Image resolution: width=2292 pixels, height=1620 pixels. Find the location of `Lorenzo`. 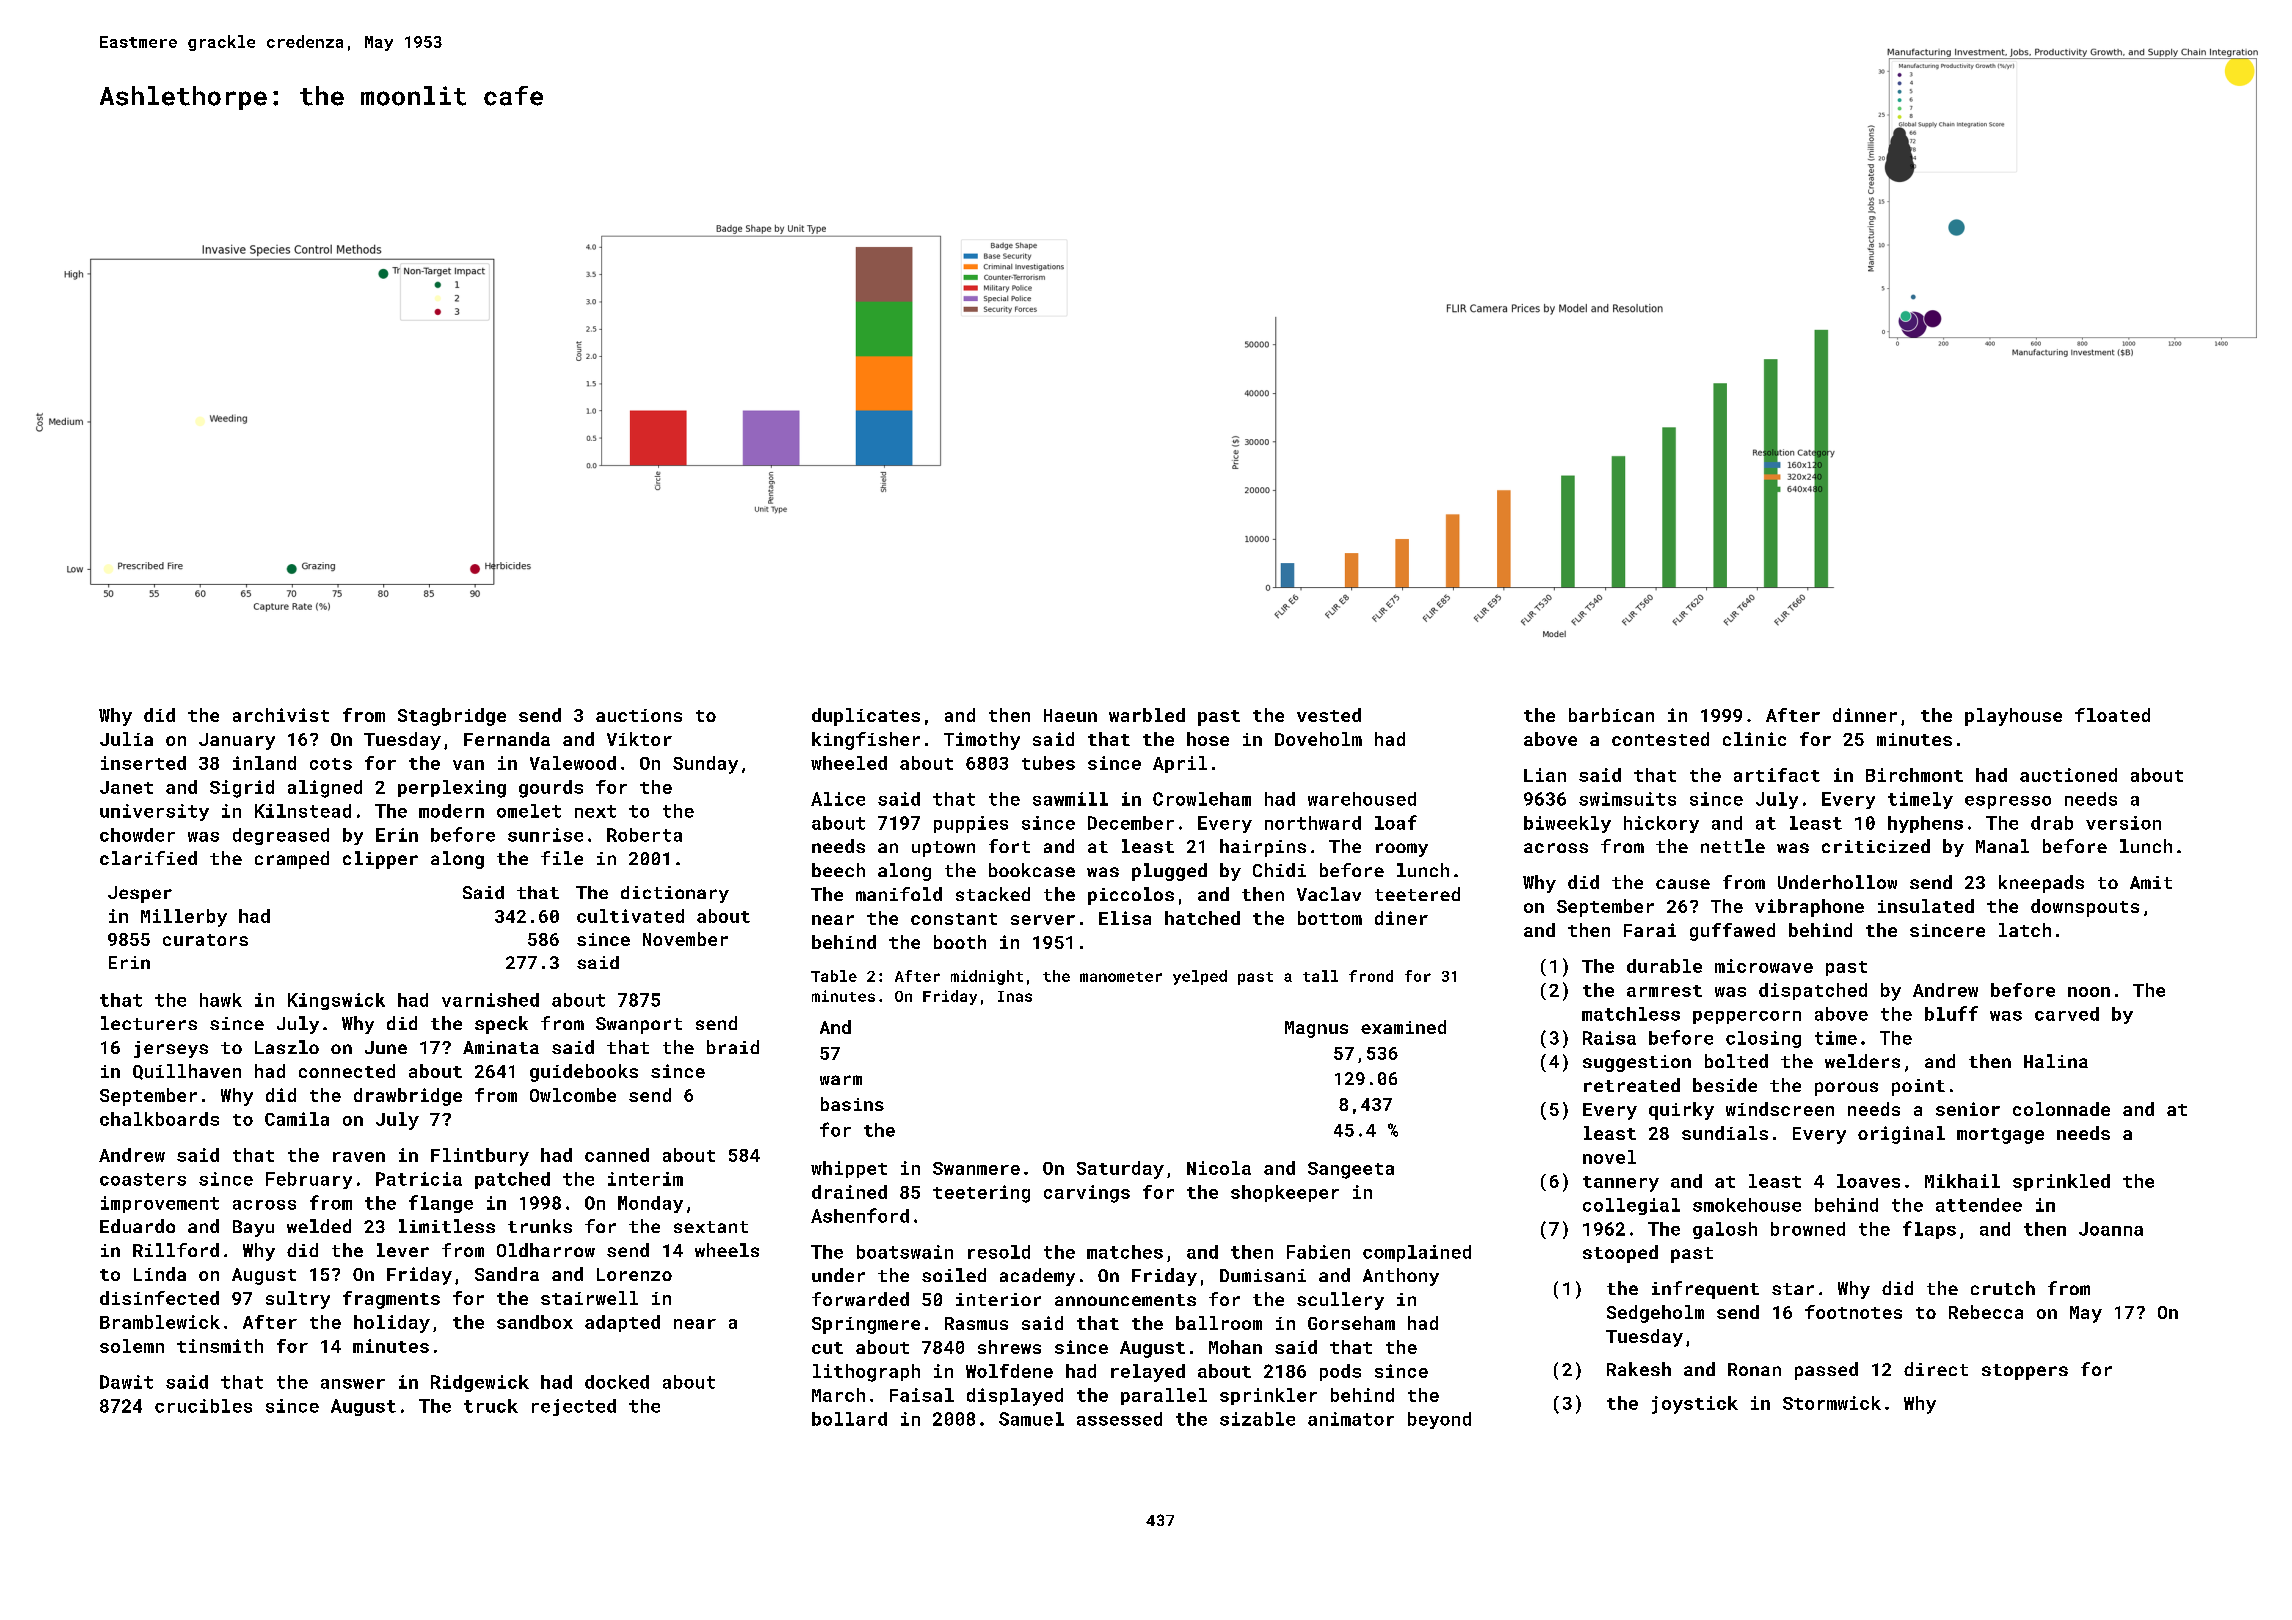

Lorenzo is located at coordinates (634, 1274).
